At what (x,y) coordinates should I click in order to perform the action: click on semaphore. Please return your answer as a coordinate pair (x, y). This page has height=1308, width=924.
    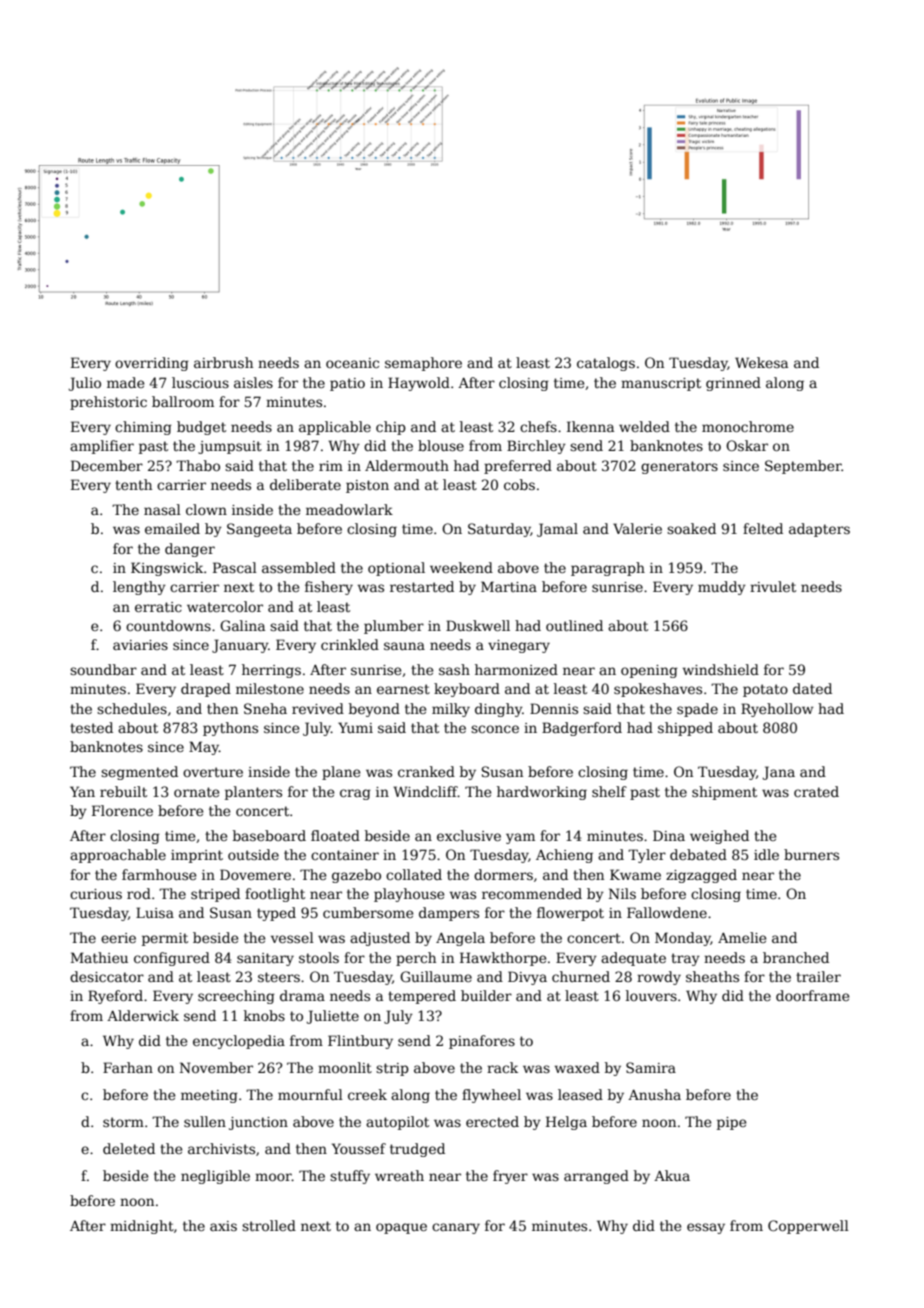
    Looking at the image, I should click on (423, 364).
